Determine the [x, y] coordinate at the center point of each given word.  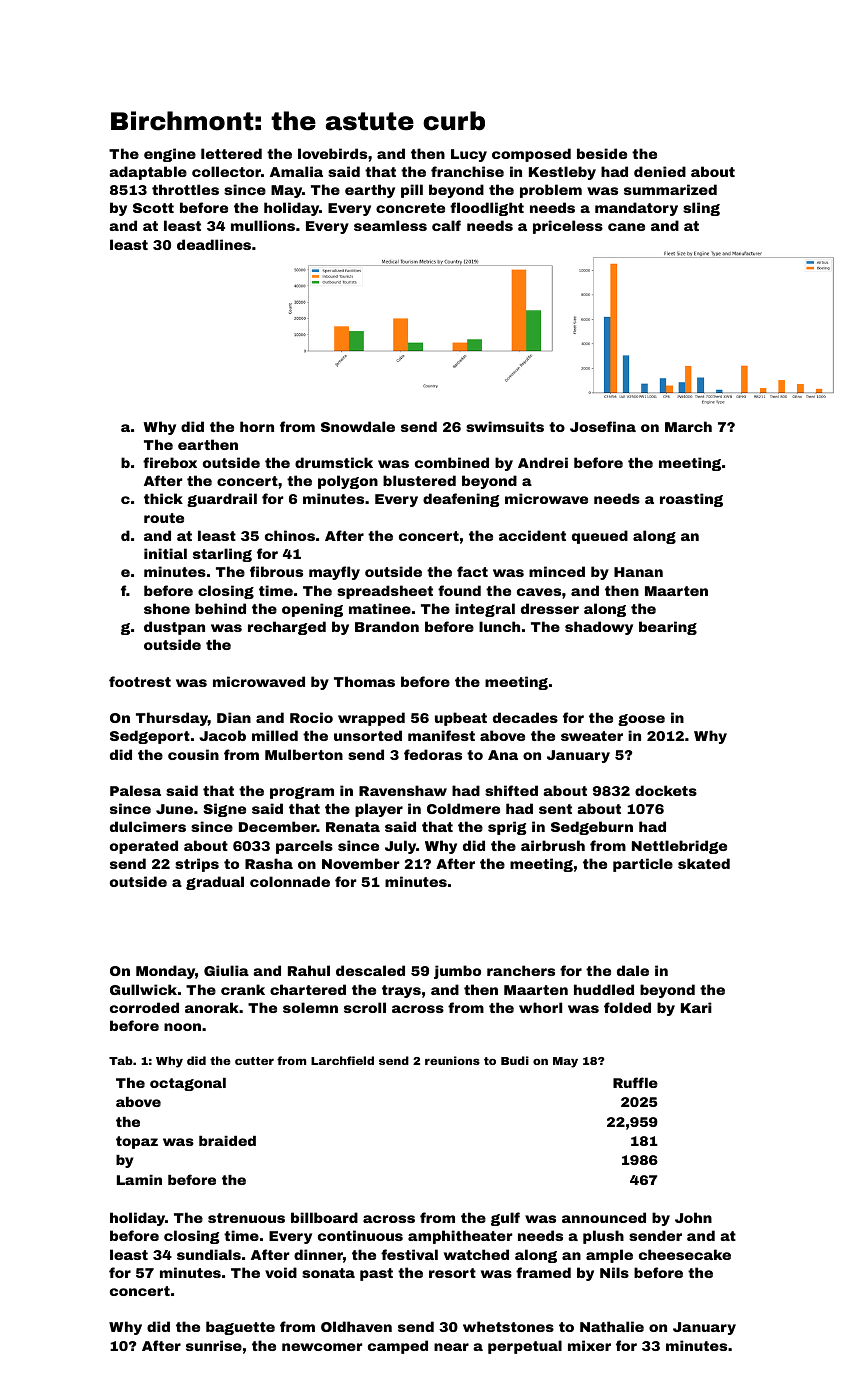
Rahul [309, 970]
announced [604, 1217]
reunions [452, 1060]
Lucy [469, 155]
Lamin [139, 1180]
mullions [263, 225]
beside [602, 153]
